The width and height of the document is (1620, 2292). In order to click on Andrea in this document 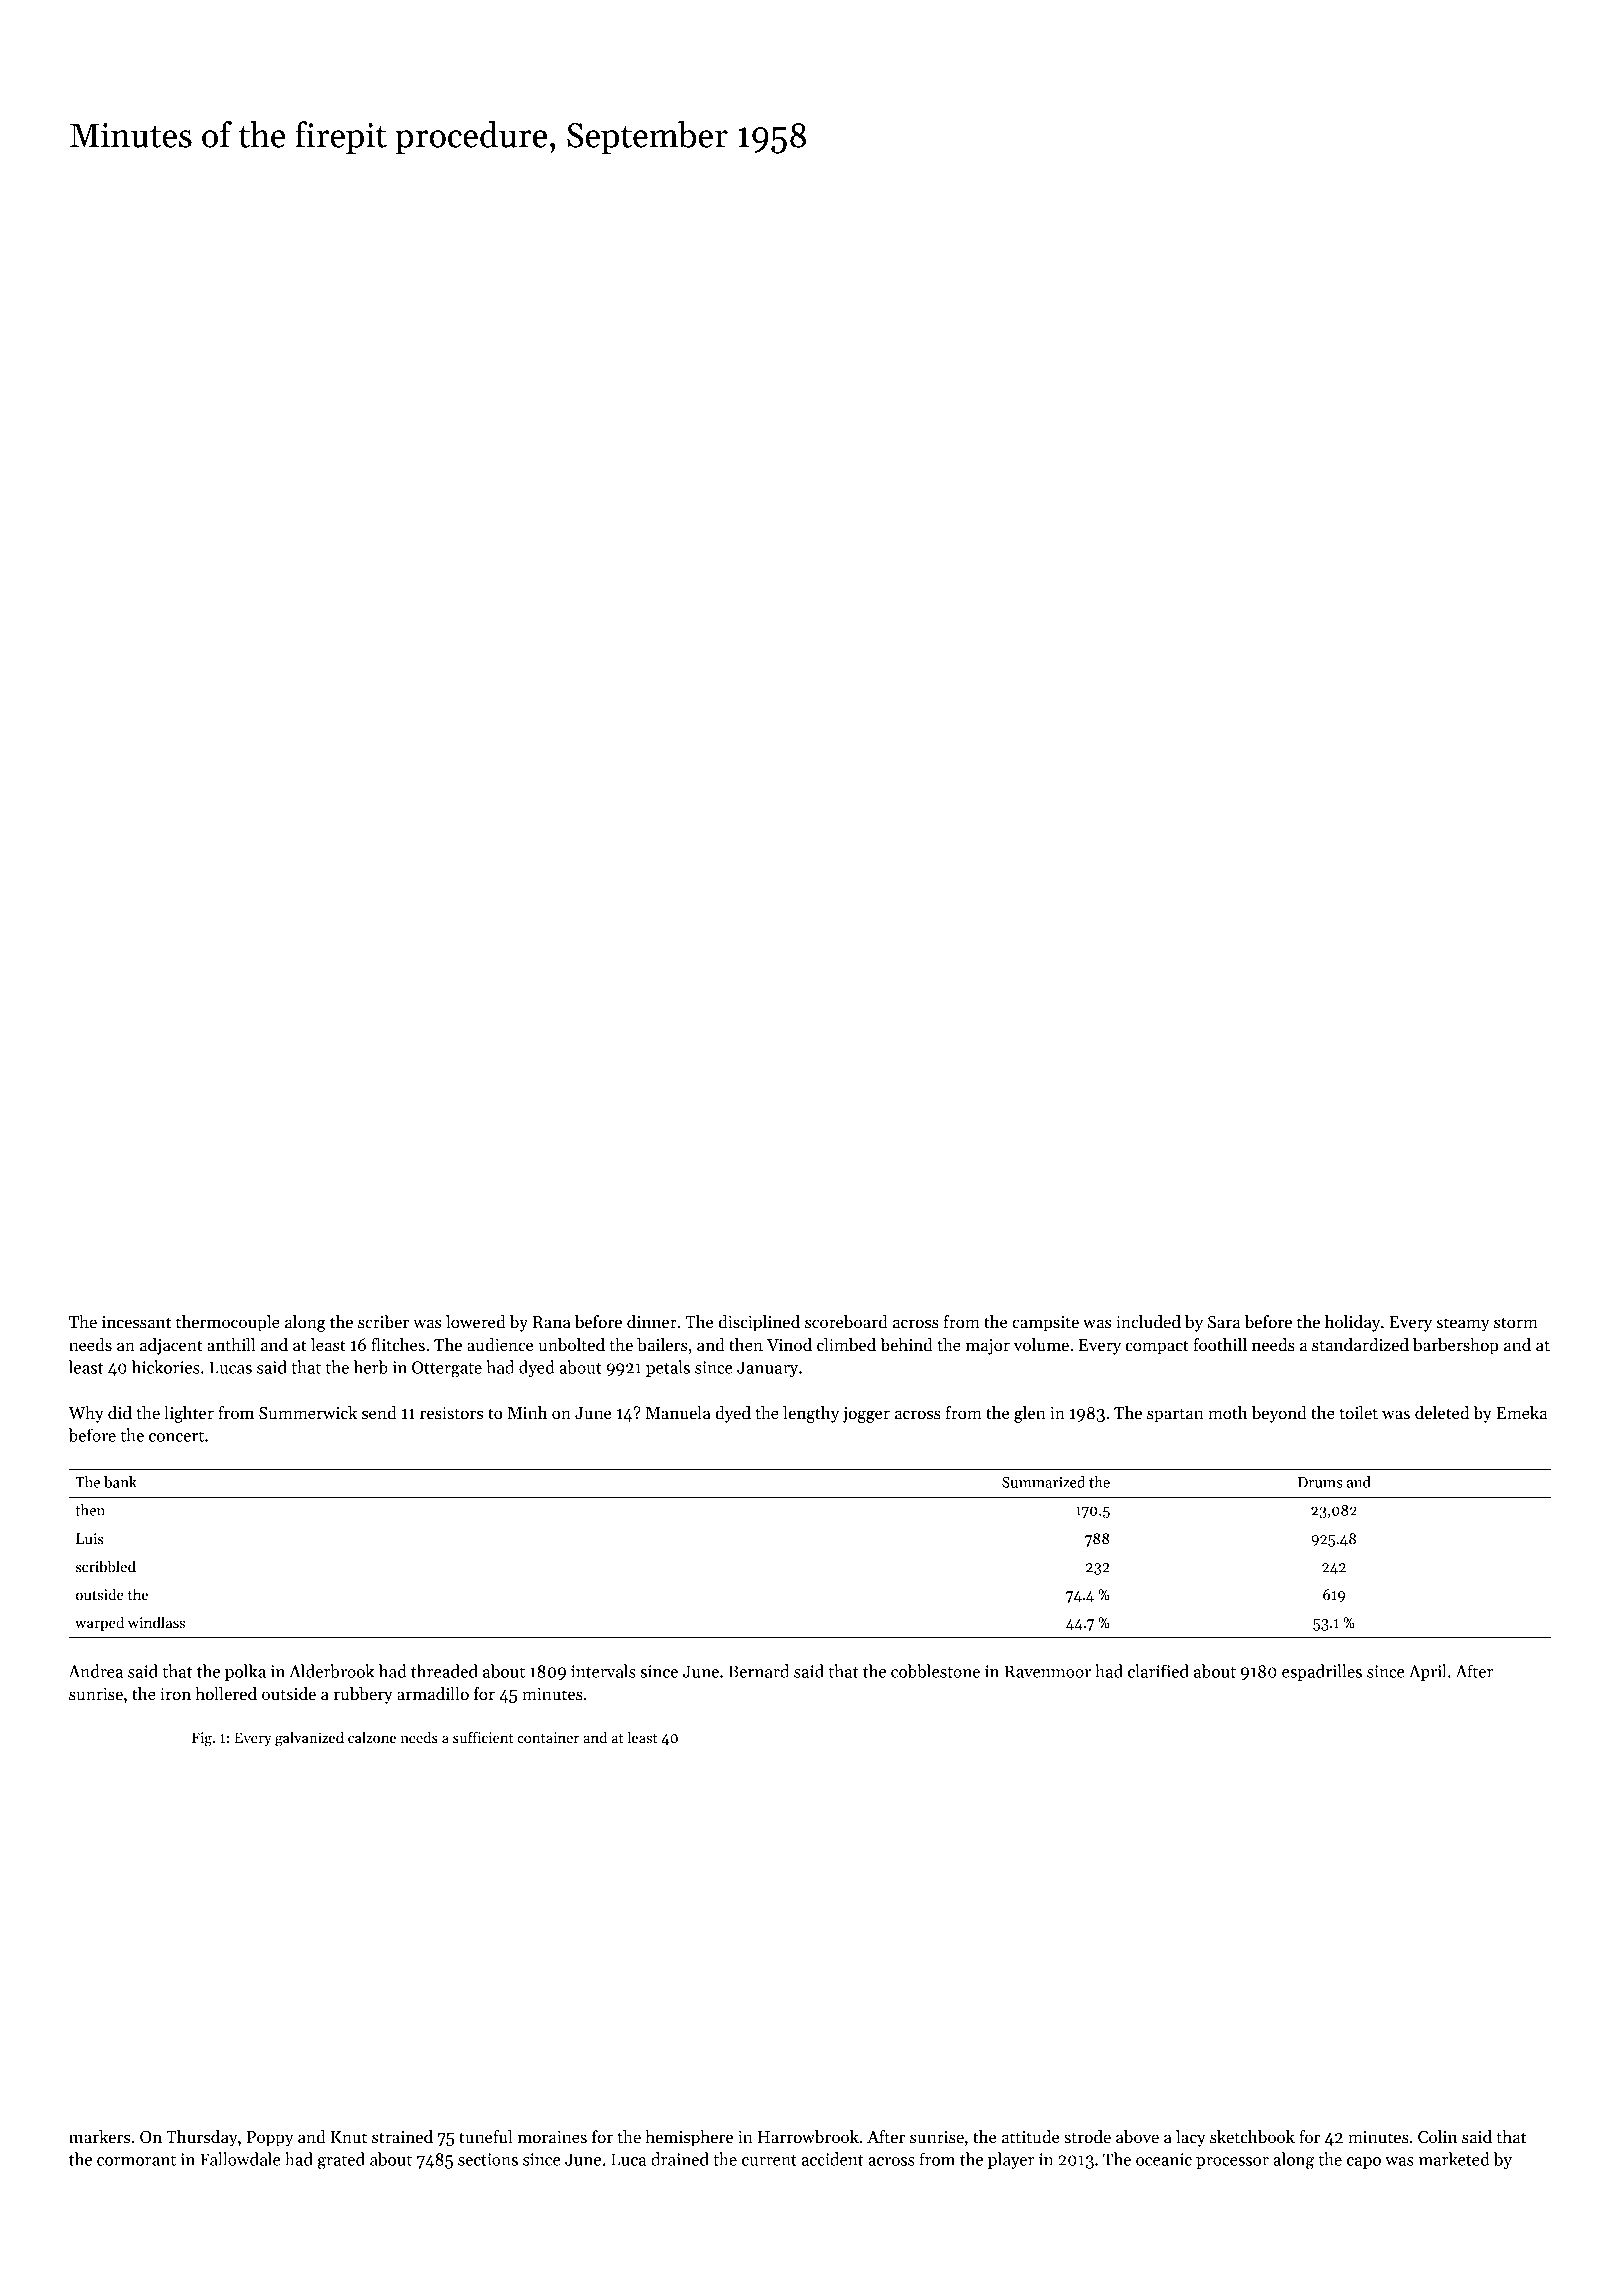, I will do `click(95, 1671)`.
